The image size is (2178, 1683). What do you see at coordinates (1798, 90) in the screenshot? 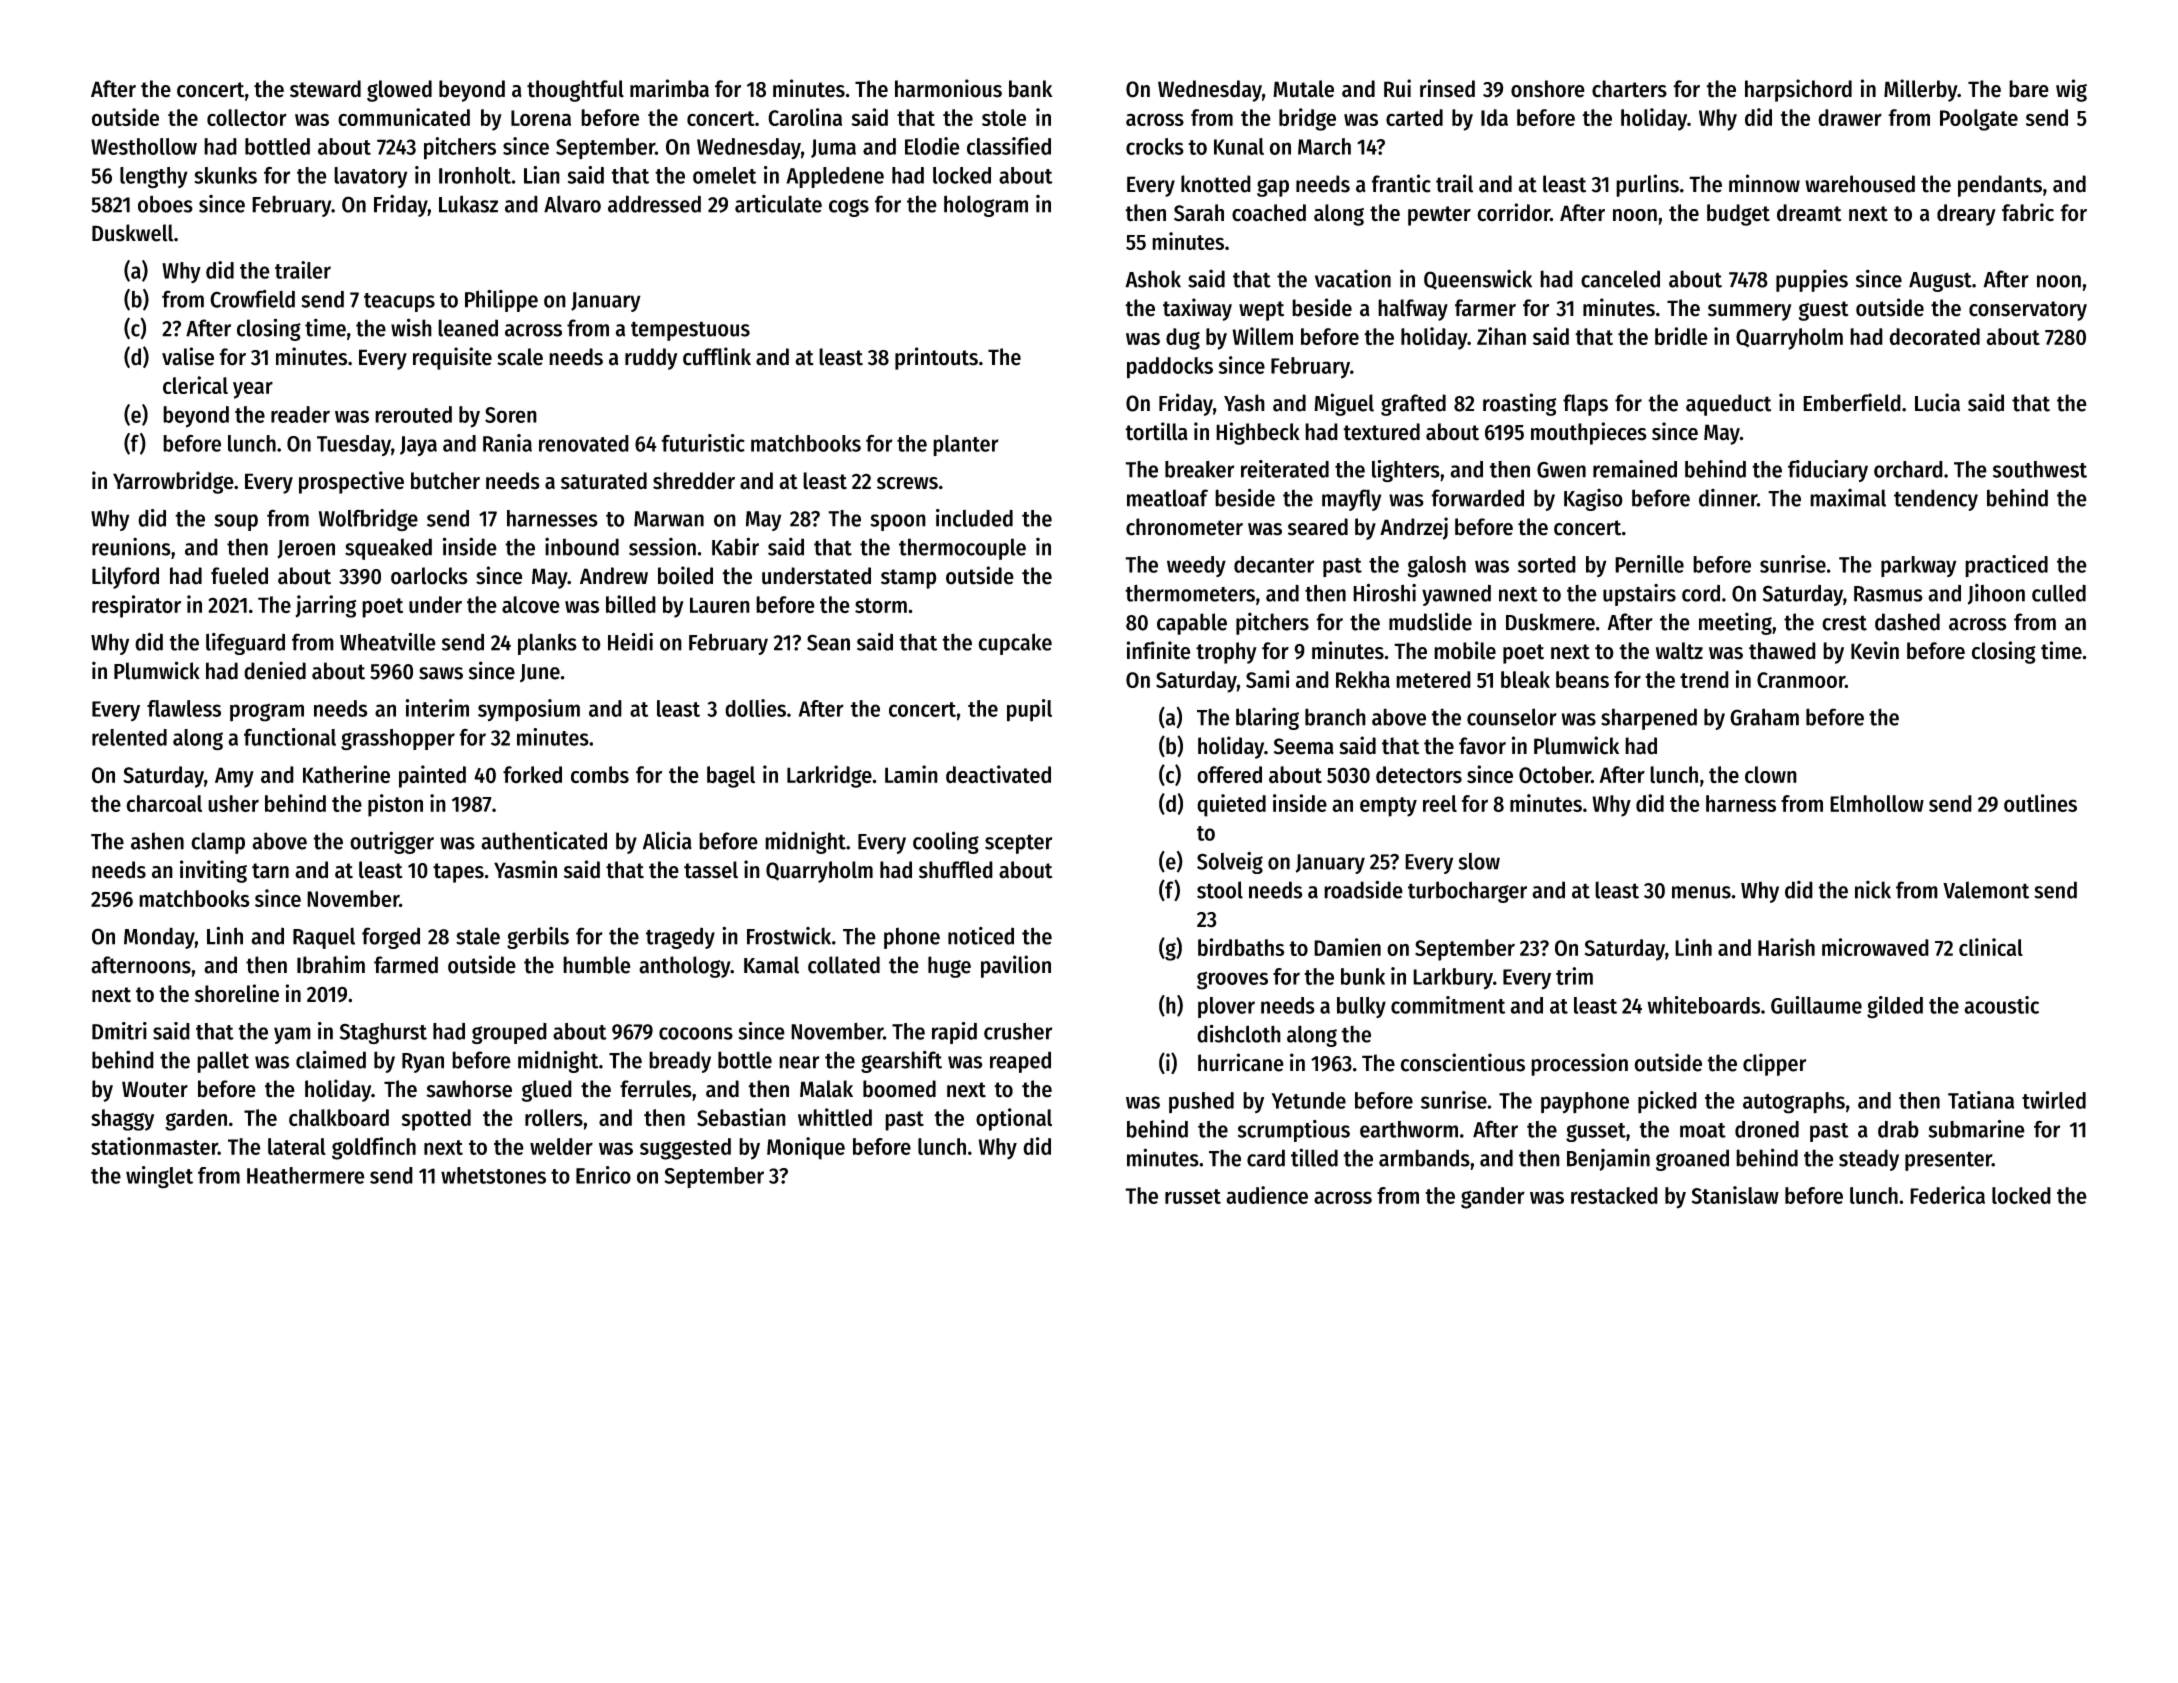
I see `harpsichord` at bounding box center [1798, 90].
